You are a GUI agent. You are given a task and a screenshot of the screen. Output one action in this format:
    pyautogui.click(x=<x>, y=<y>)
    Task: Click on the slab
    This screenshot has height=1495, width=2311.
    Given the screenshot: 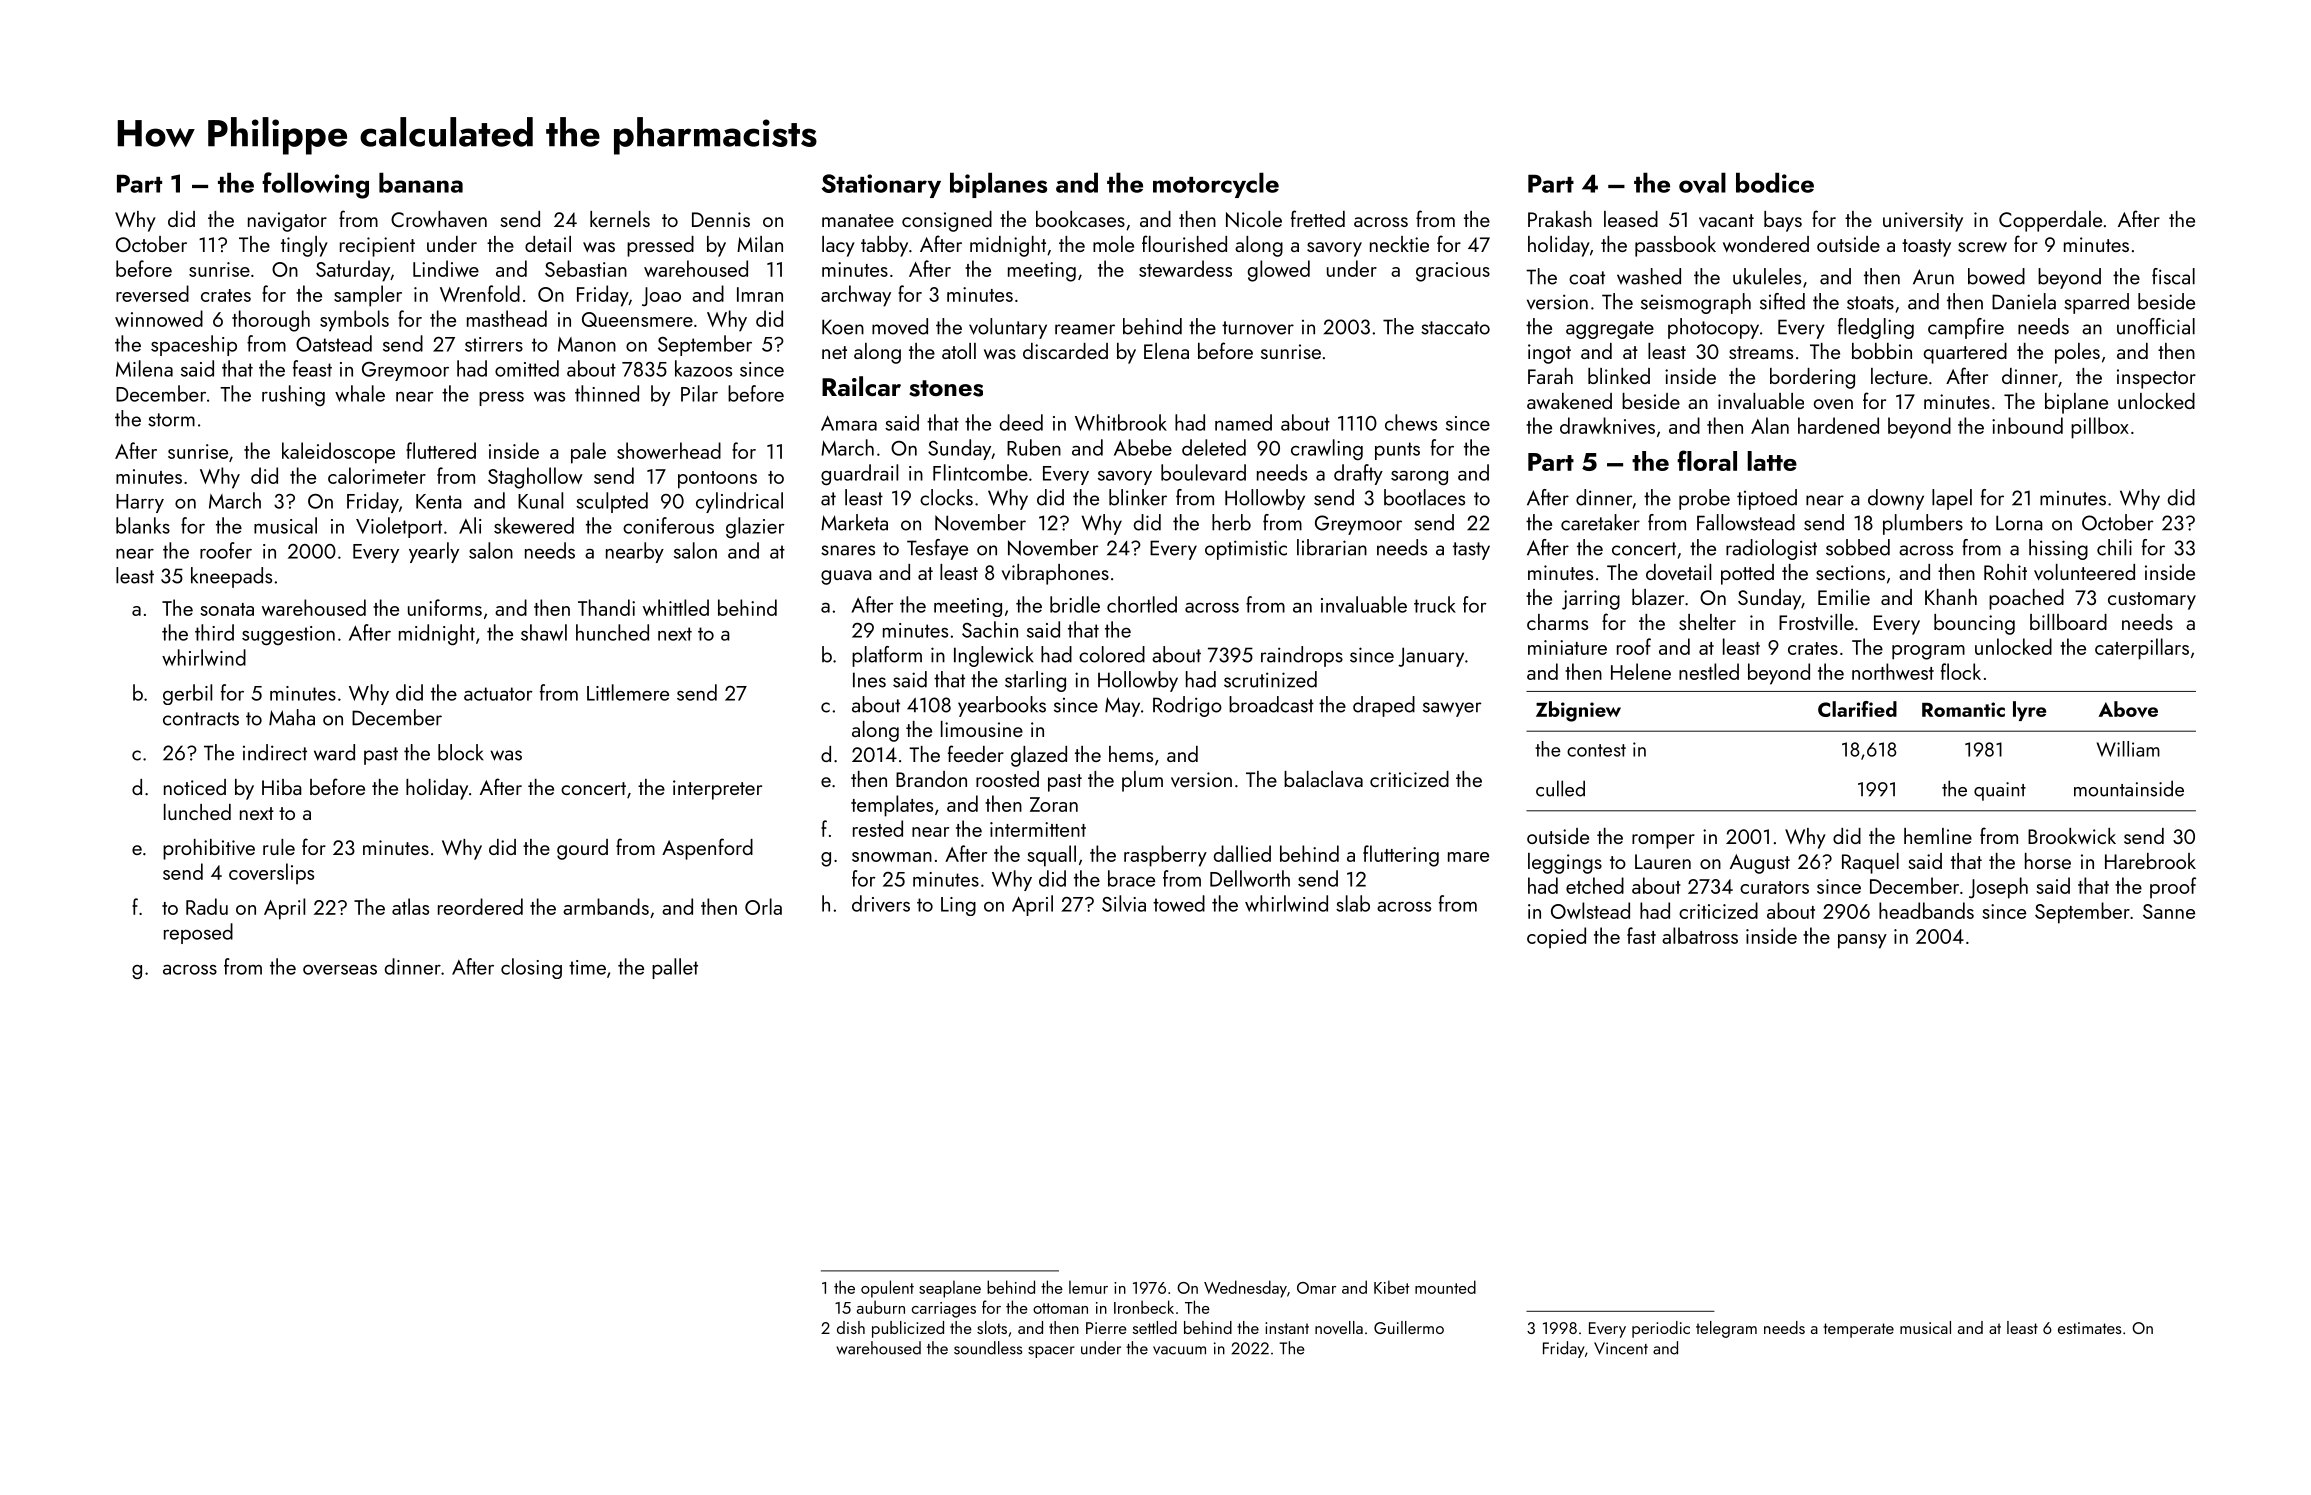 What is the action you would take?
    pyautogui.click(x=1353, y=903)
